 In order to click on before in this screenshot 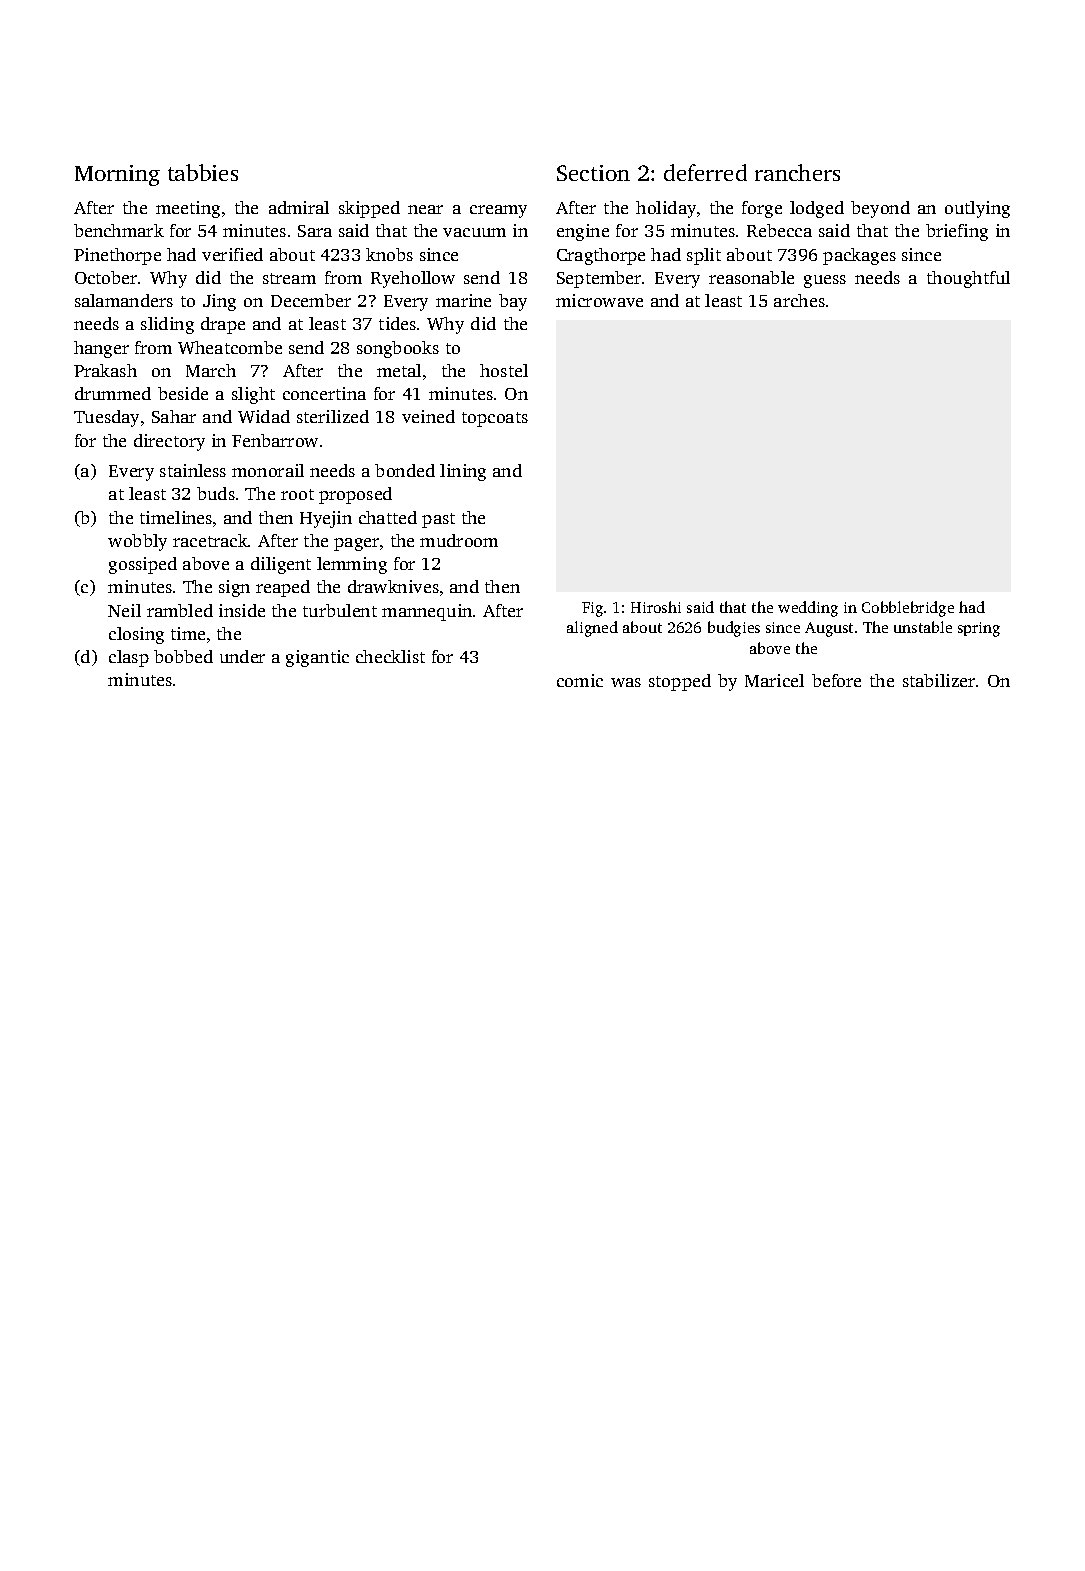, I will do `click(836, 680)`.
